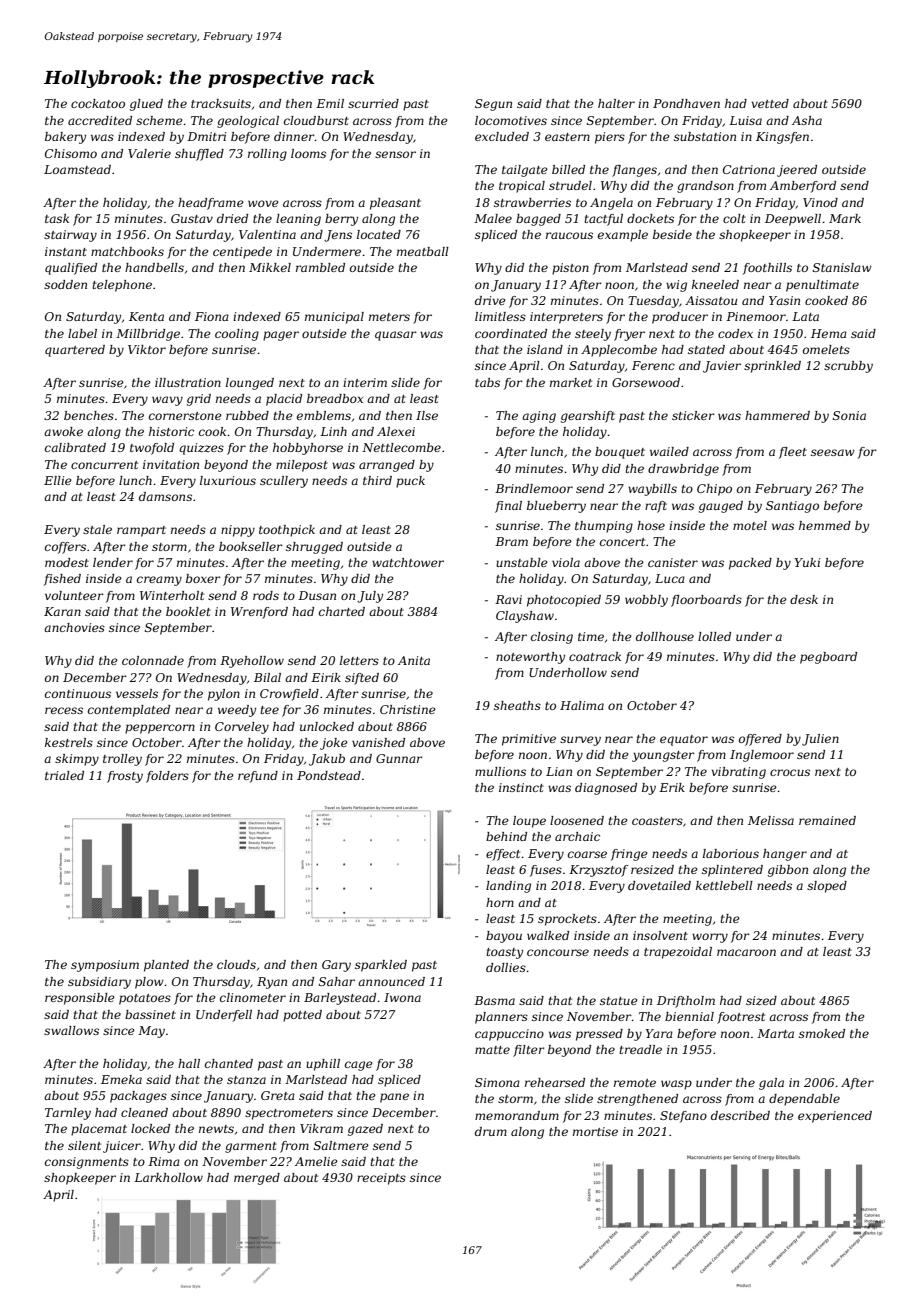 This page has width=924, height=1308. Describe the element at coordinates (724, 885) in the page. I see `kettlebell` at that location.
